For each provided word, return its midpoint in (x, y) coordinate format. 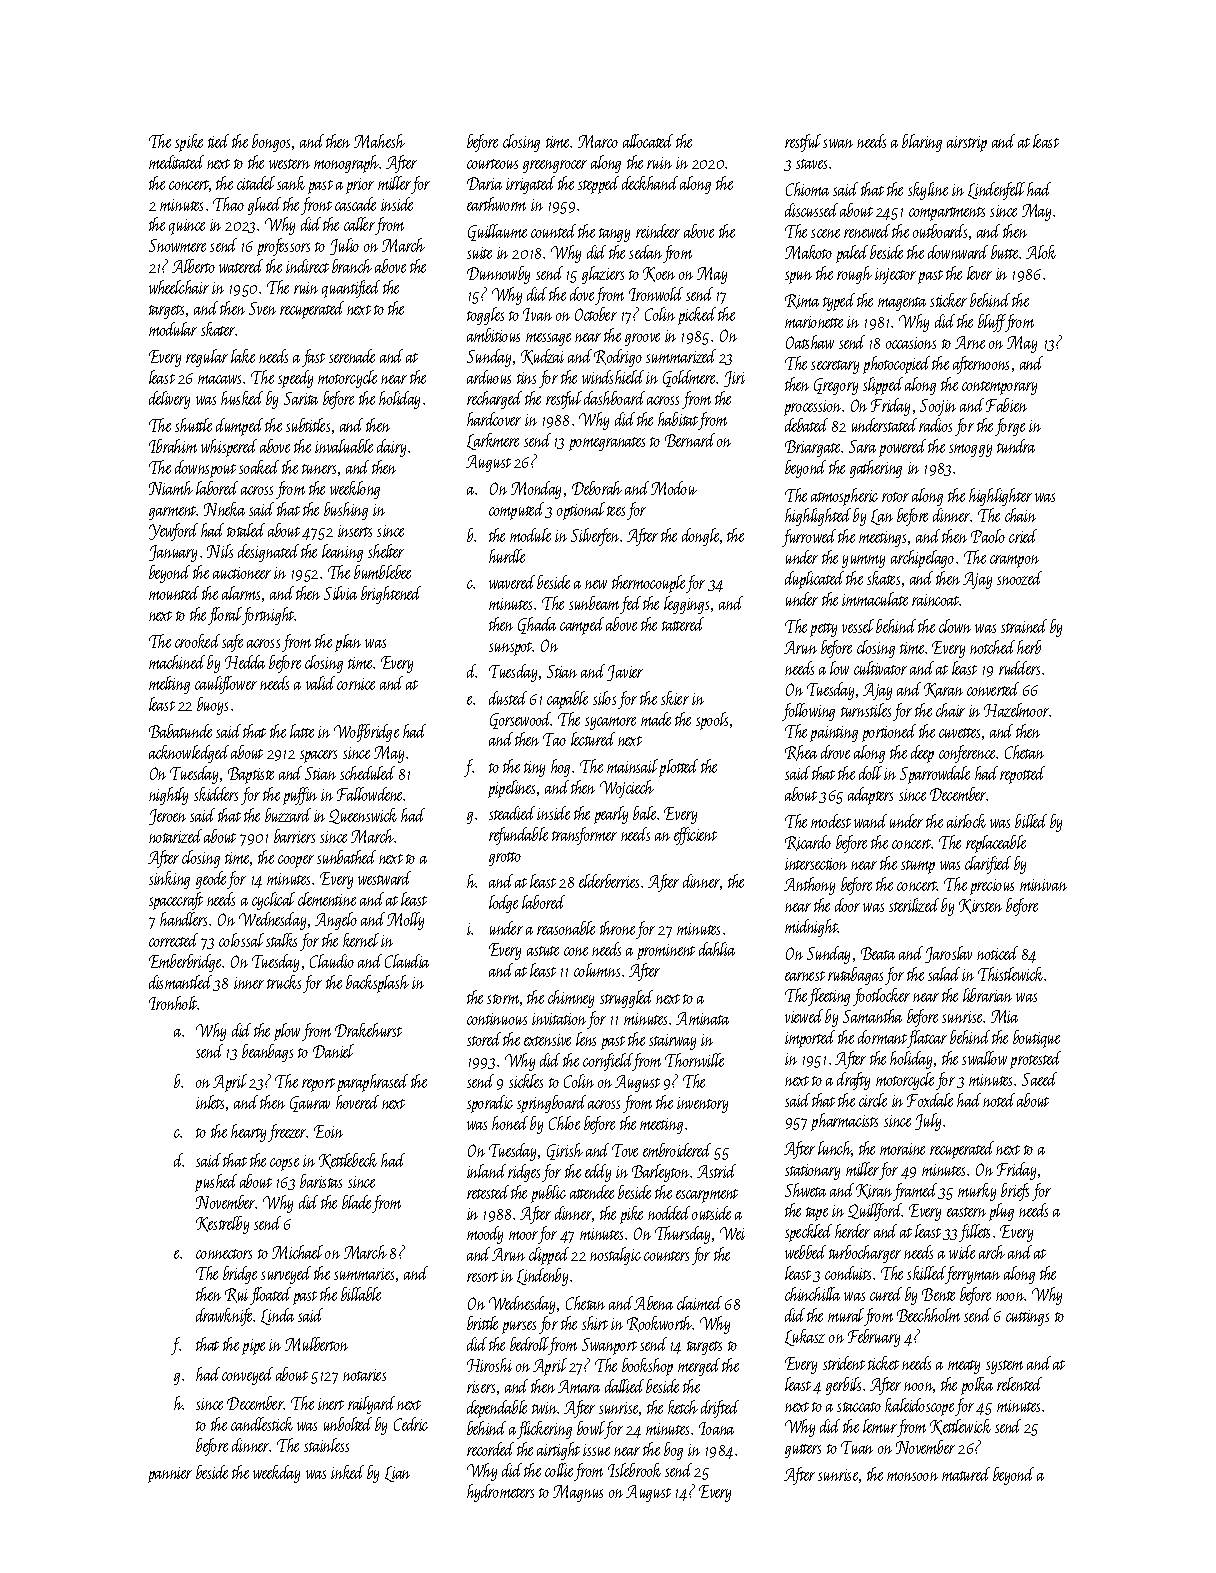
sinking (169, 880)
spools (712, 721)
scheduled (367, 773)
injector (895, 276)
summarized (681, 356)
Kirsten (980, 906)
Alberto (193, 266)
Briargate (812, 448)
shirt (595, 1323)
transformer (584, 836)
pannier (170, 1475)
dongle (700, 537)
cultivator (880, 668)
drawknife (225, 1317)
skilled (926, 1273)
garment (173, 513)
